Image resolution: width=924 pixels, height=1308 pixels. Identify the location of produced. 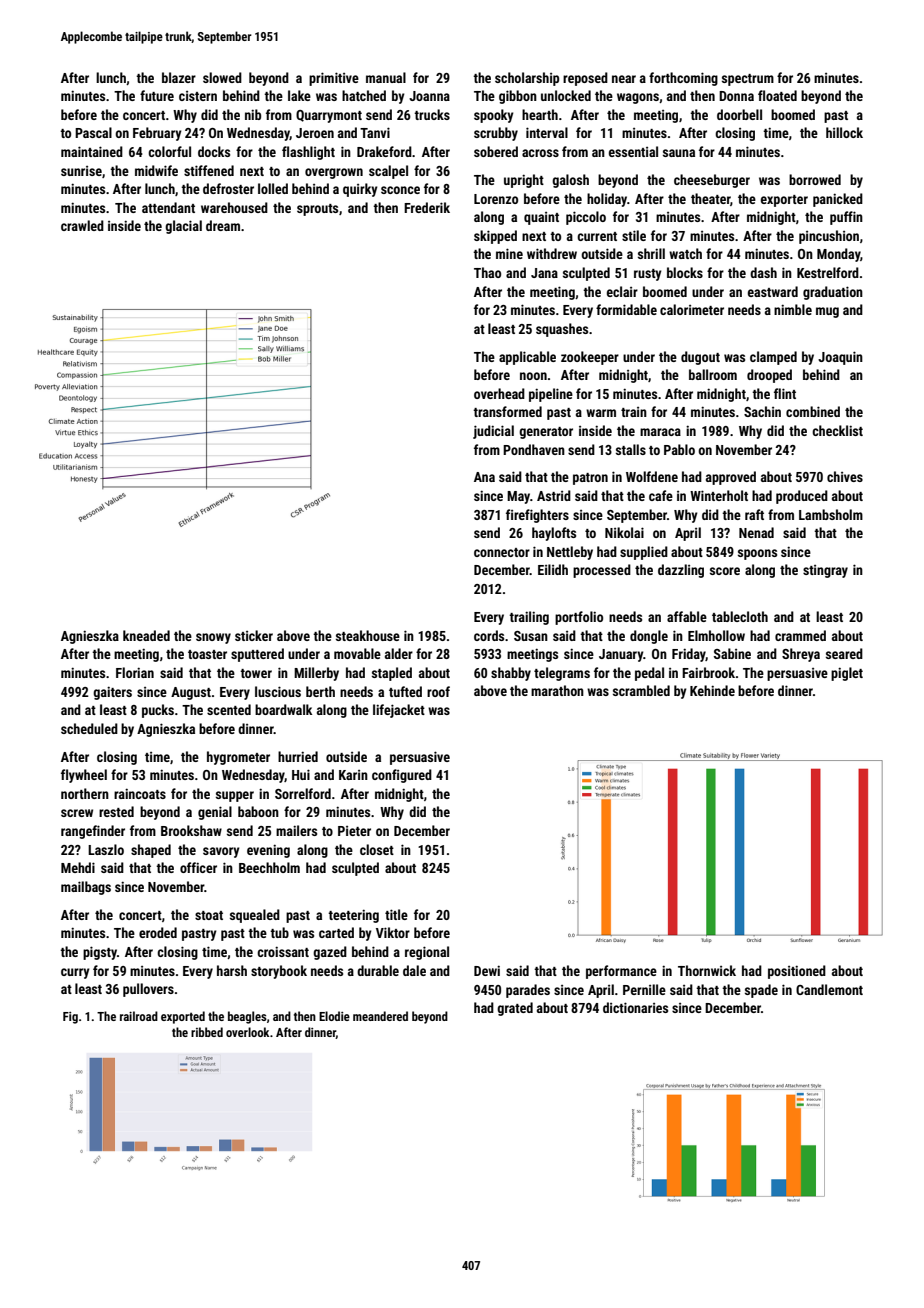
(802, 497).
